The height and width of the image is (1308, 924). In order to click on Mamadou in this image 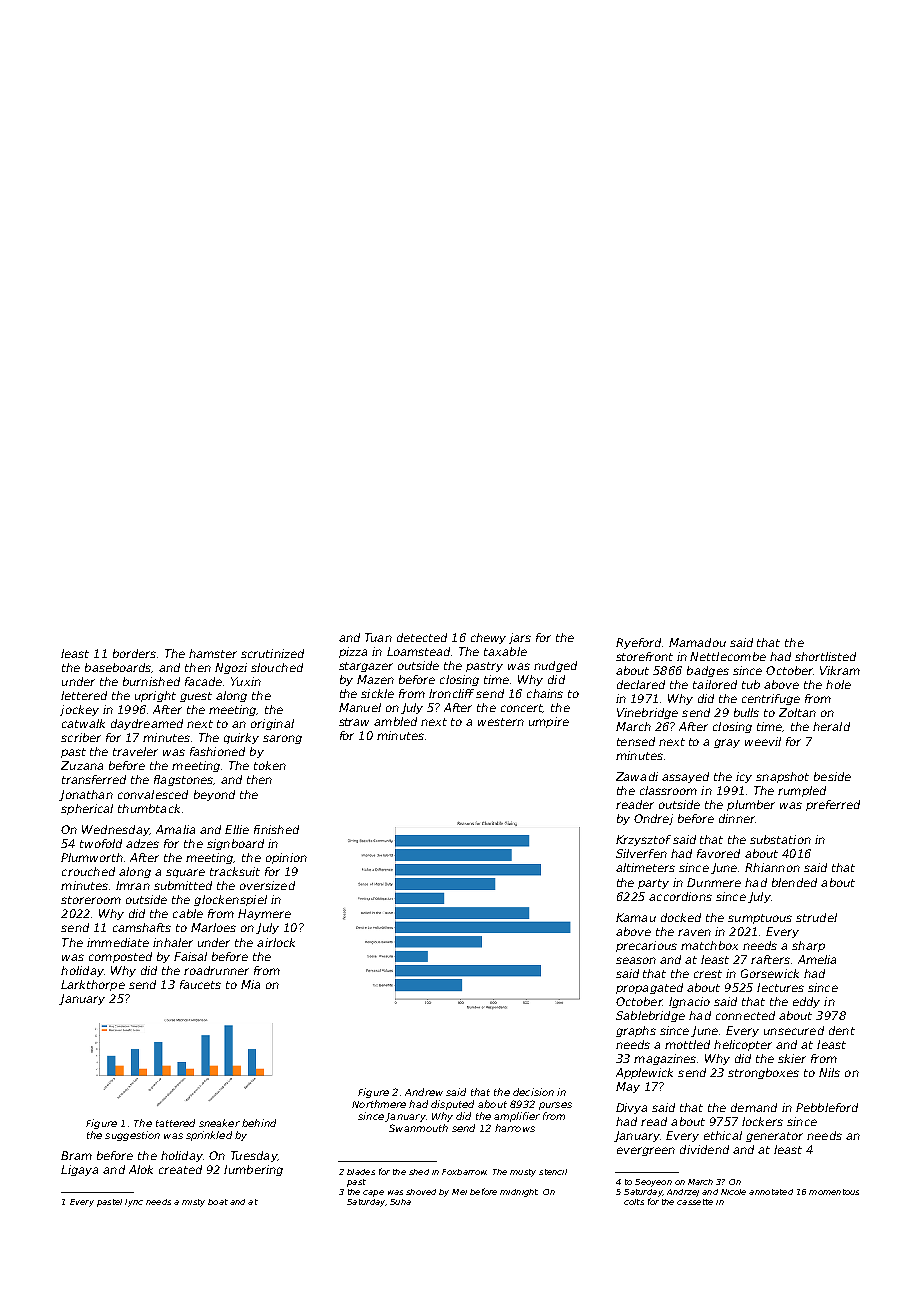, I will do `click(697, 642)`.
